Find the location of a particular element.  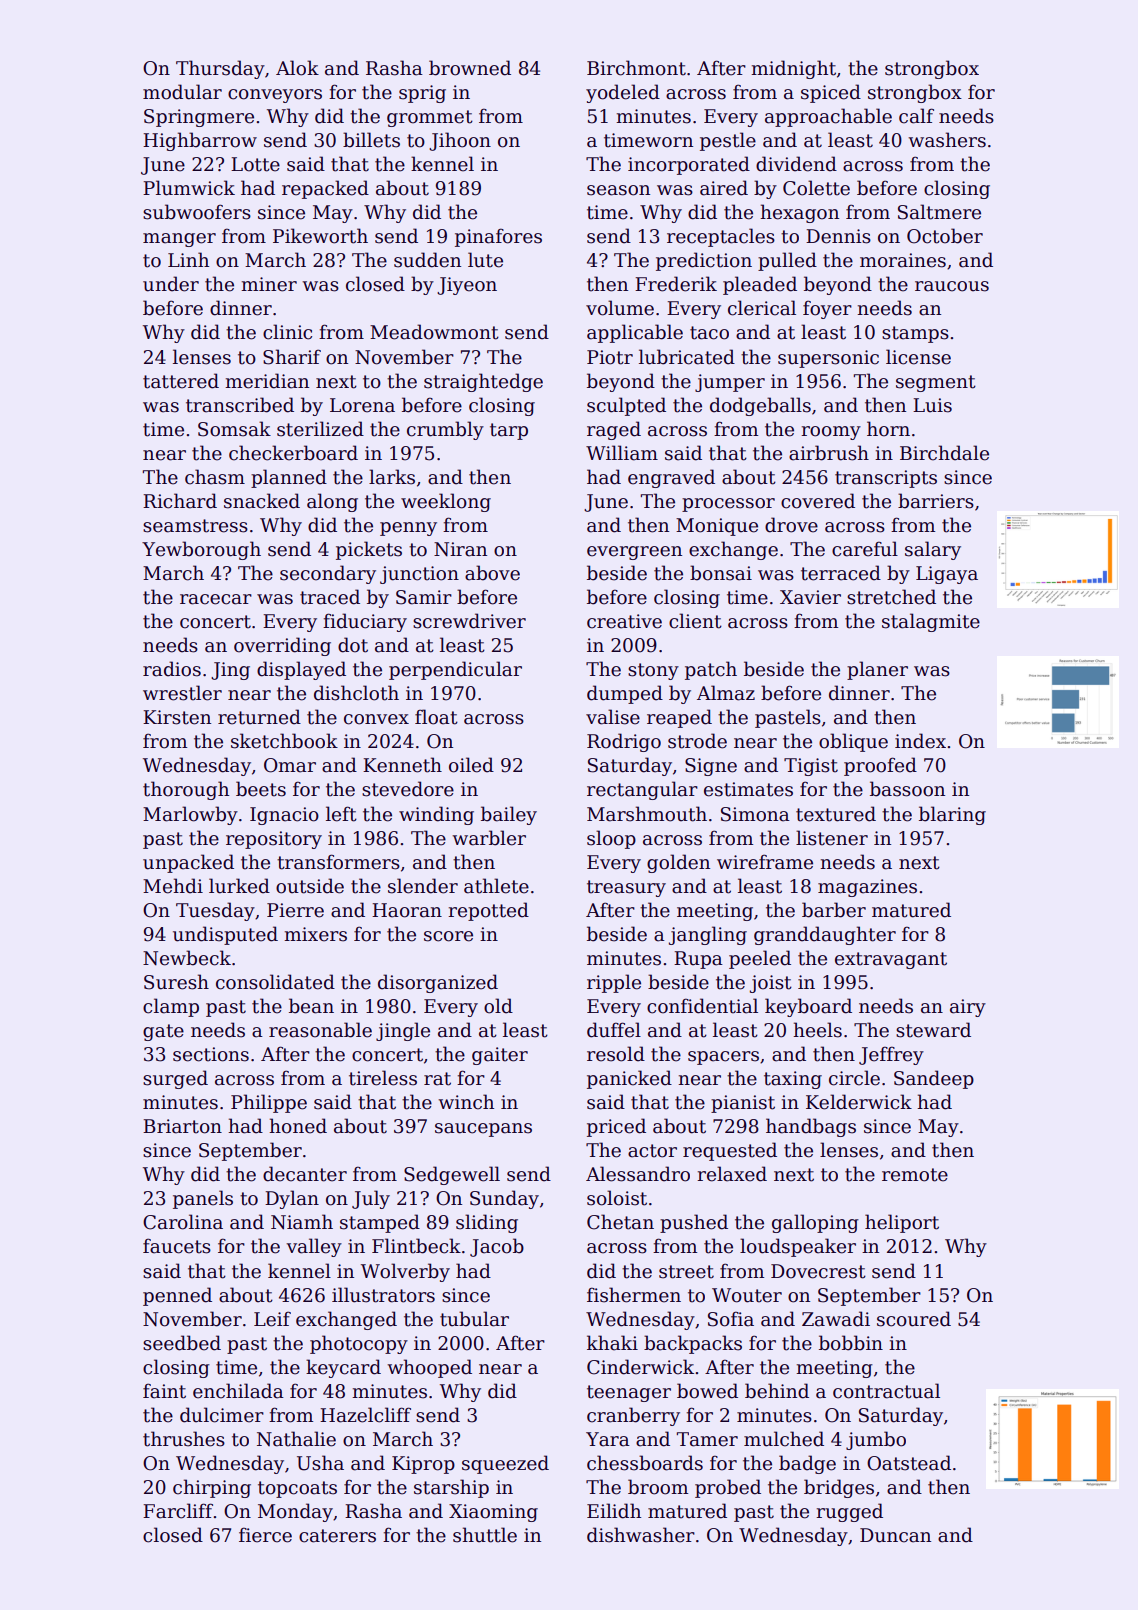

transcripts is located at coordinates (886, 479).
